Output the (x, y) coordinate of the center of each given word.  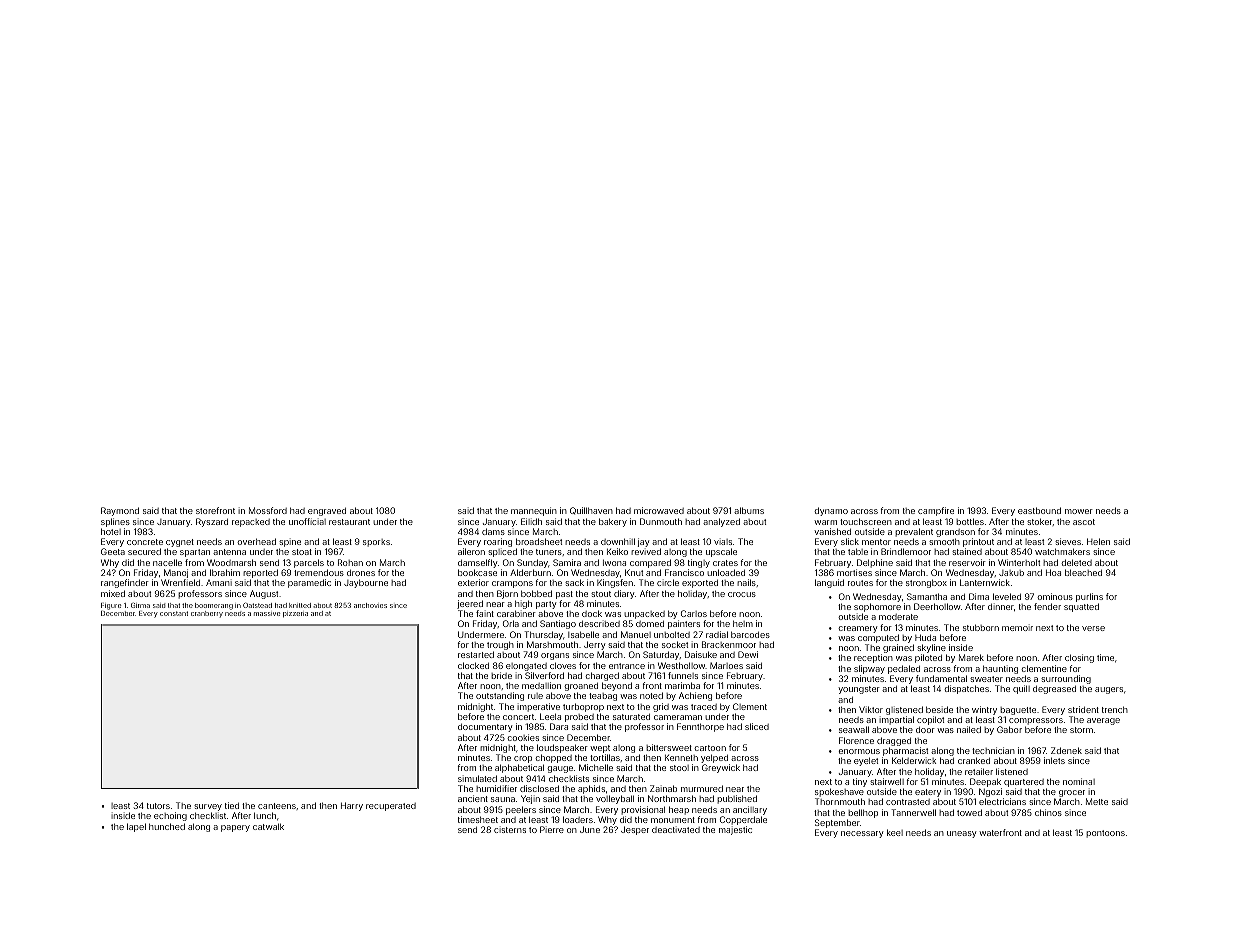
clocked (473, 665)
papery (235, 828)
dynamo (831, 511)
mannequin (534, 511)
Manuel (636, 634)
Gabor (1009, 729)
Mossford (268, 510)
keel (895, 832)
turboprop (583, 707)
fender (1047, 606)
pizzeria (295, 614)
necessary (862, 834)
